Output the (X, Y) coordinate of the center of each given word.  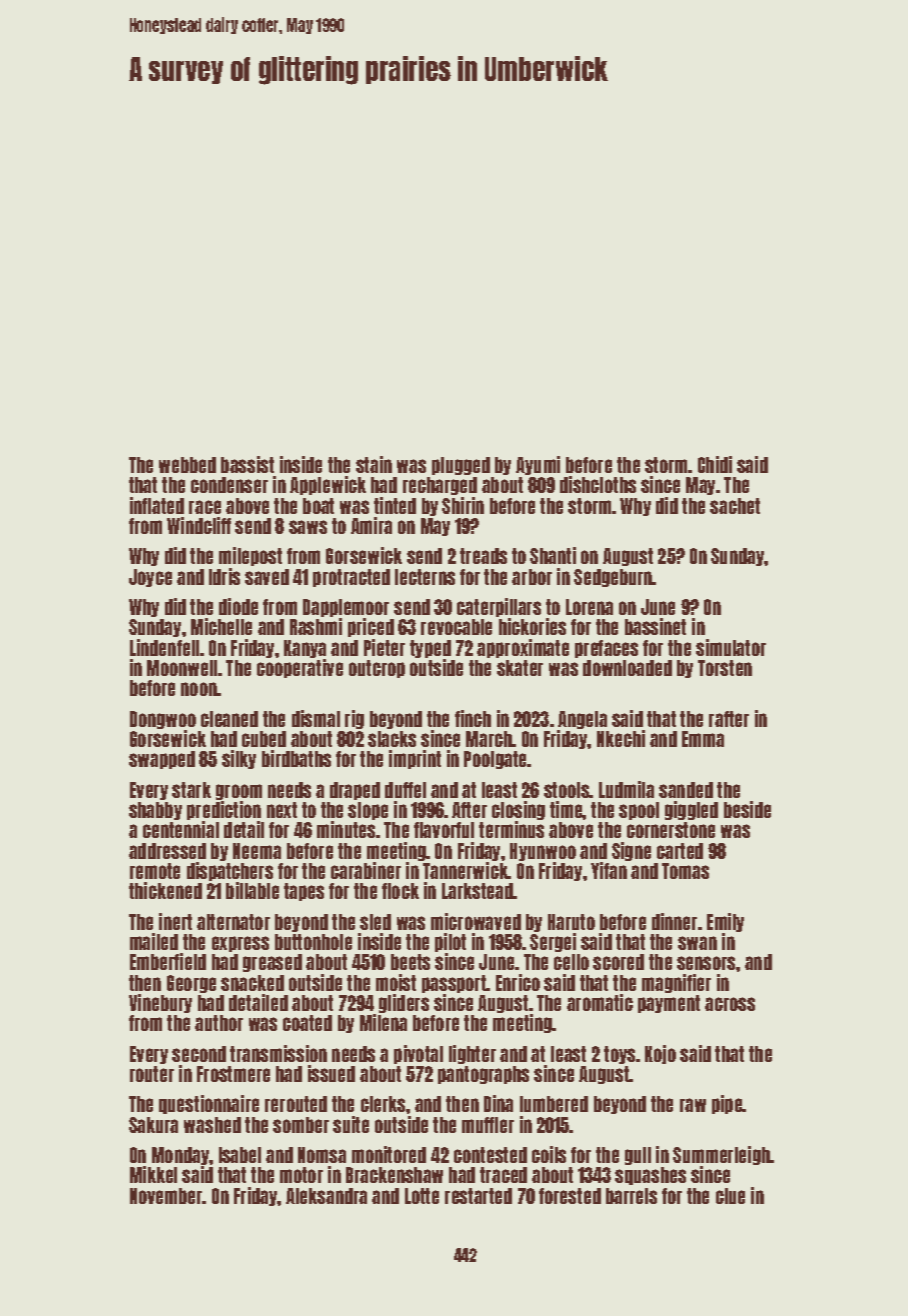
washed (212, 1125)
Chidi (715, 464)
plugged (461, 466)
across (730, 1004)
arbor (532, 577)
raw (693, 1105)
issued (331, 1073)
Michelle (221, 626)
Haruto (571, 922)
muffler (488, 1125)
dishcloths (598, 484)
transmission (278, 1053)
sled (375, 922)
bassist (247, 464)
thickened (165, 890)
